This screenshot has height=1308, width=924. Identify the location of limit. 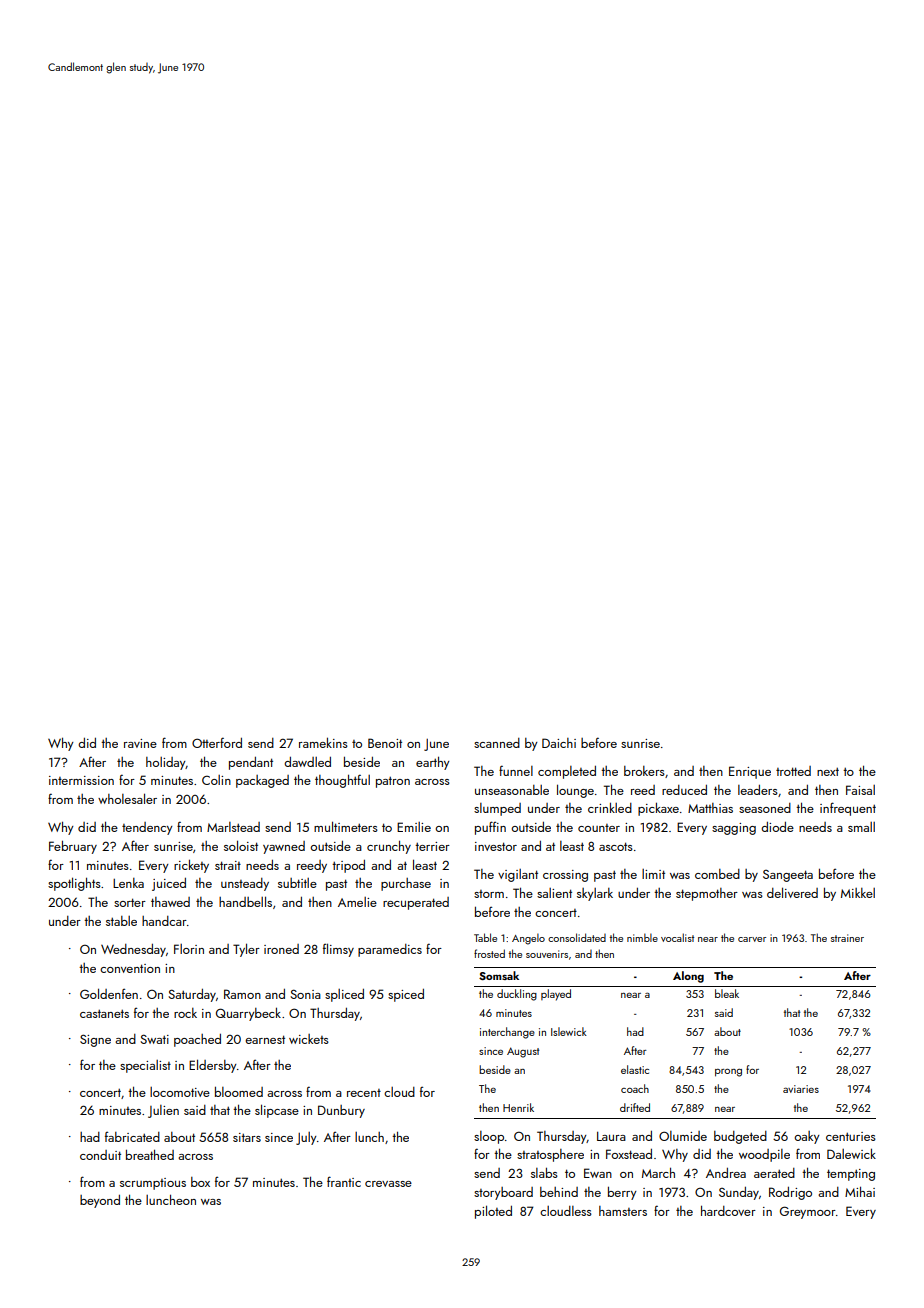
(653, 874).
